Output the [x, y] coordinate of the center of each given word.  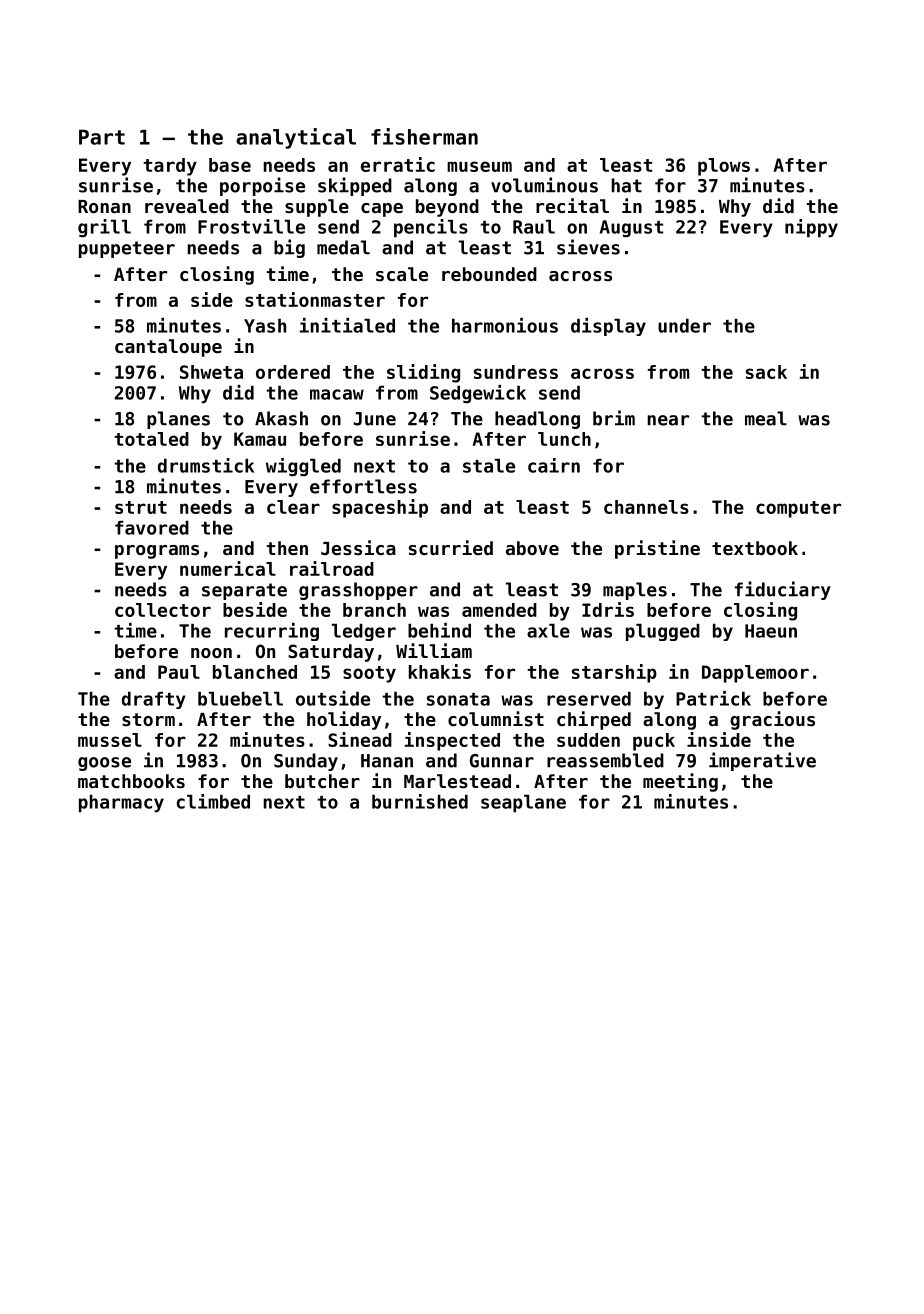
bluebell [240, 699]
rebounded [489, 274]
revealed [187, 206]
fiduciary [783, 590]
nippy [811, 228]
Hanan [387, 761]
